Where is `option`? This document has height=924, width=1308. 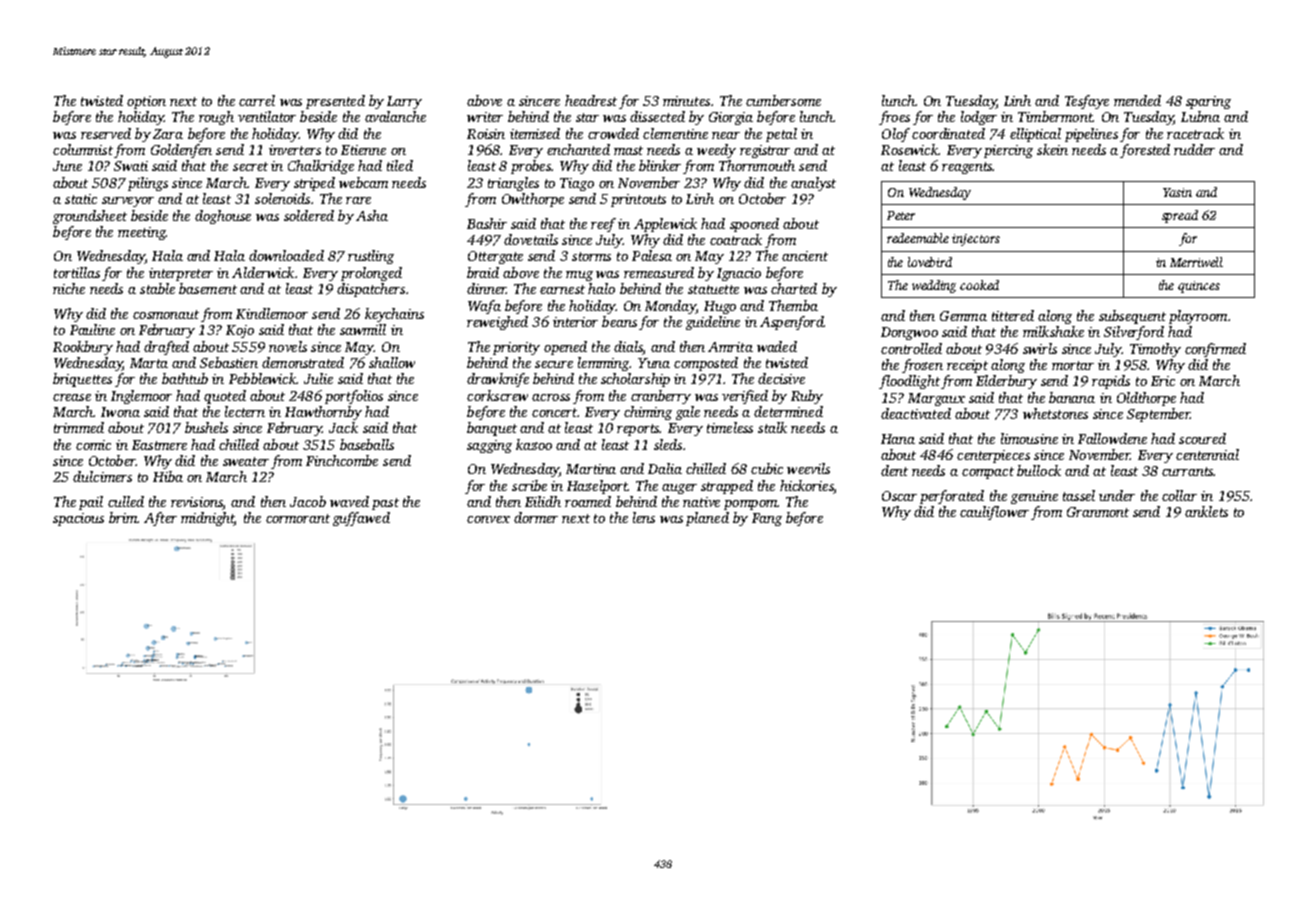 option is located at coordinates (146, 102).
